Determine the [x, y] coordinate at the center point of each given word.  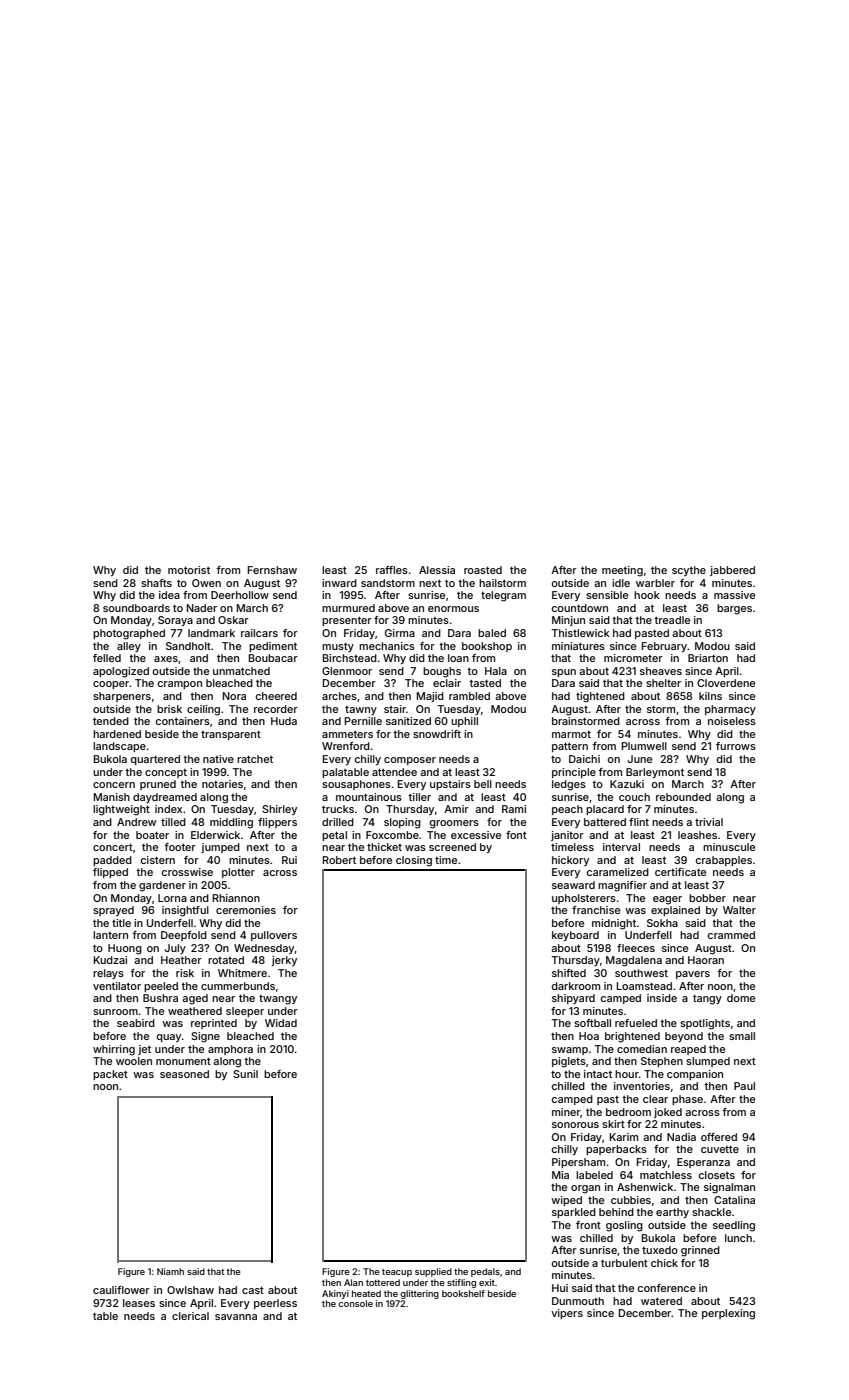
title [121, 923]
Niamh [170, 1271]
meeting [622, 571]
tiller [419, 797]
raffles [392, 570]
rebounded [683, 797]
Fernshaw [272, 570]
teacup [397, 1273]
